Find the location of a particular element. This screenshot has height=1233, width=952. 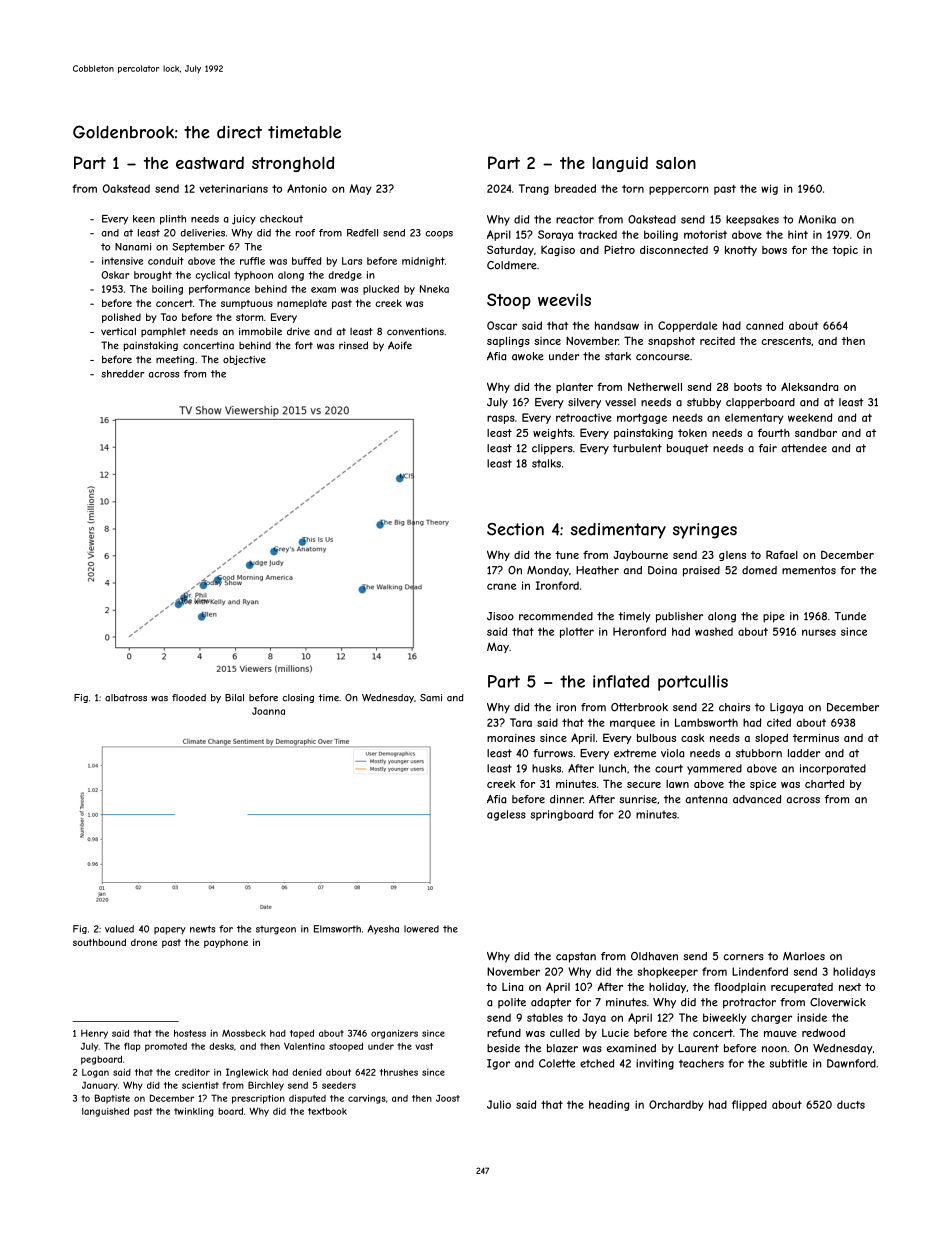

advanced is located at coordinates (757, 799).
